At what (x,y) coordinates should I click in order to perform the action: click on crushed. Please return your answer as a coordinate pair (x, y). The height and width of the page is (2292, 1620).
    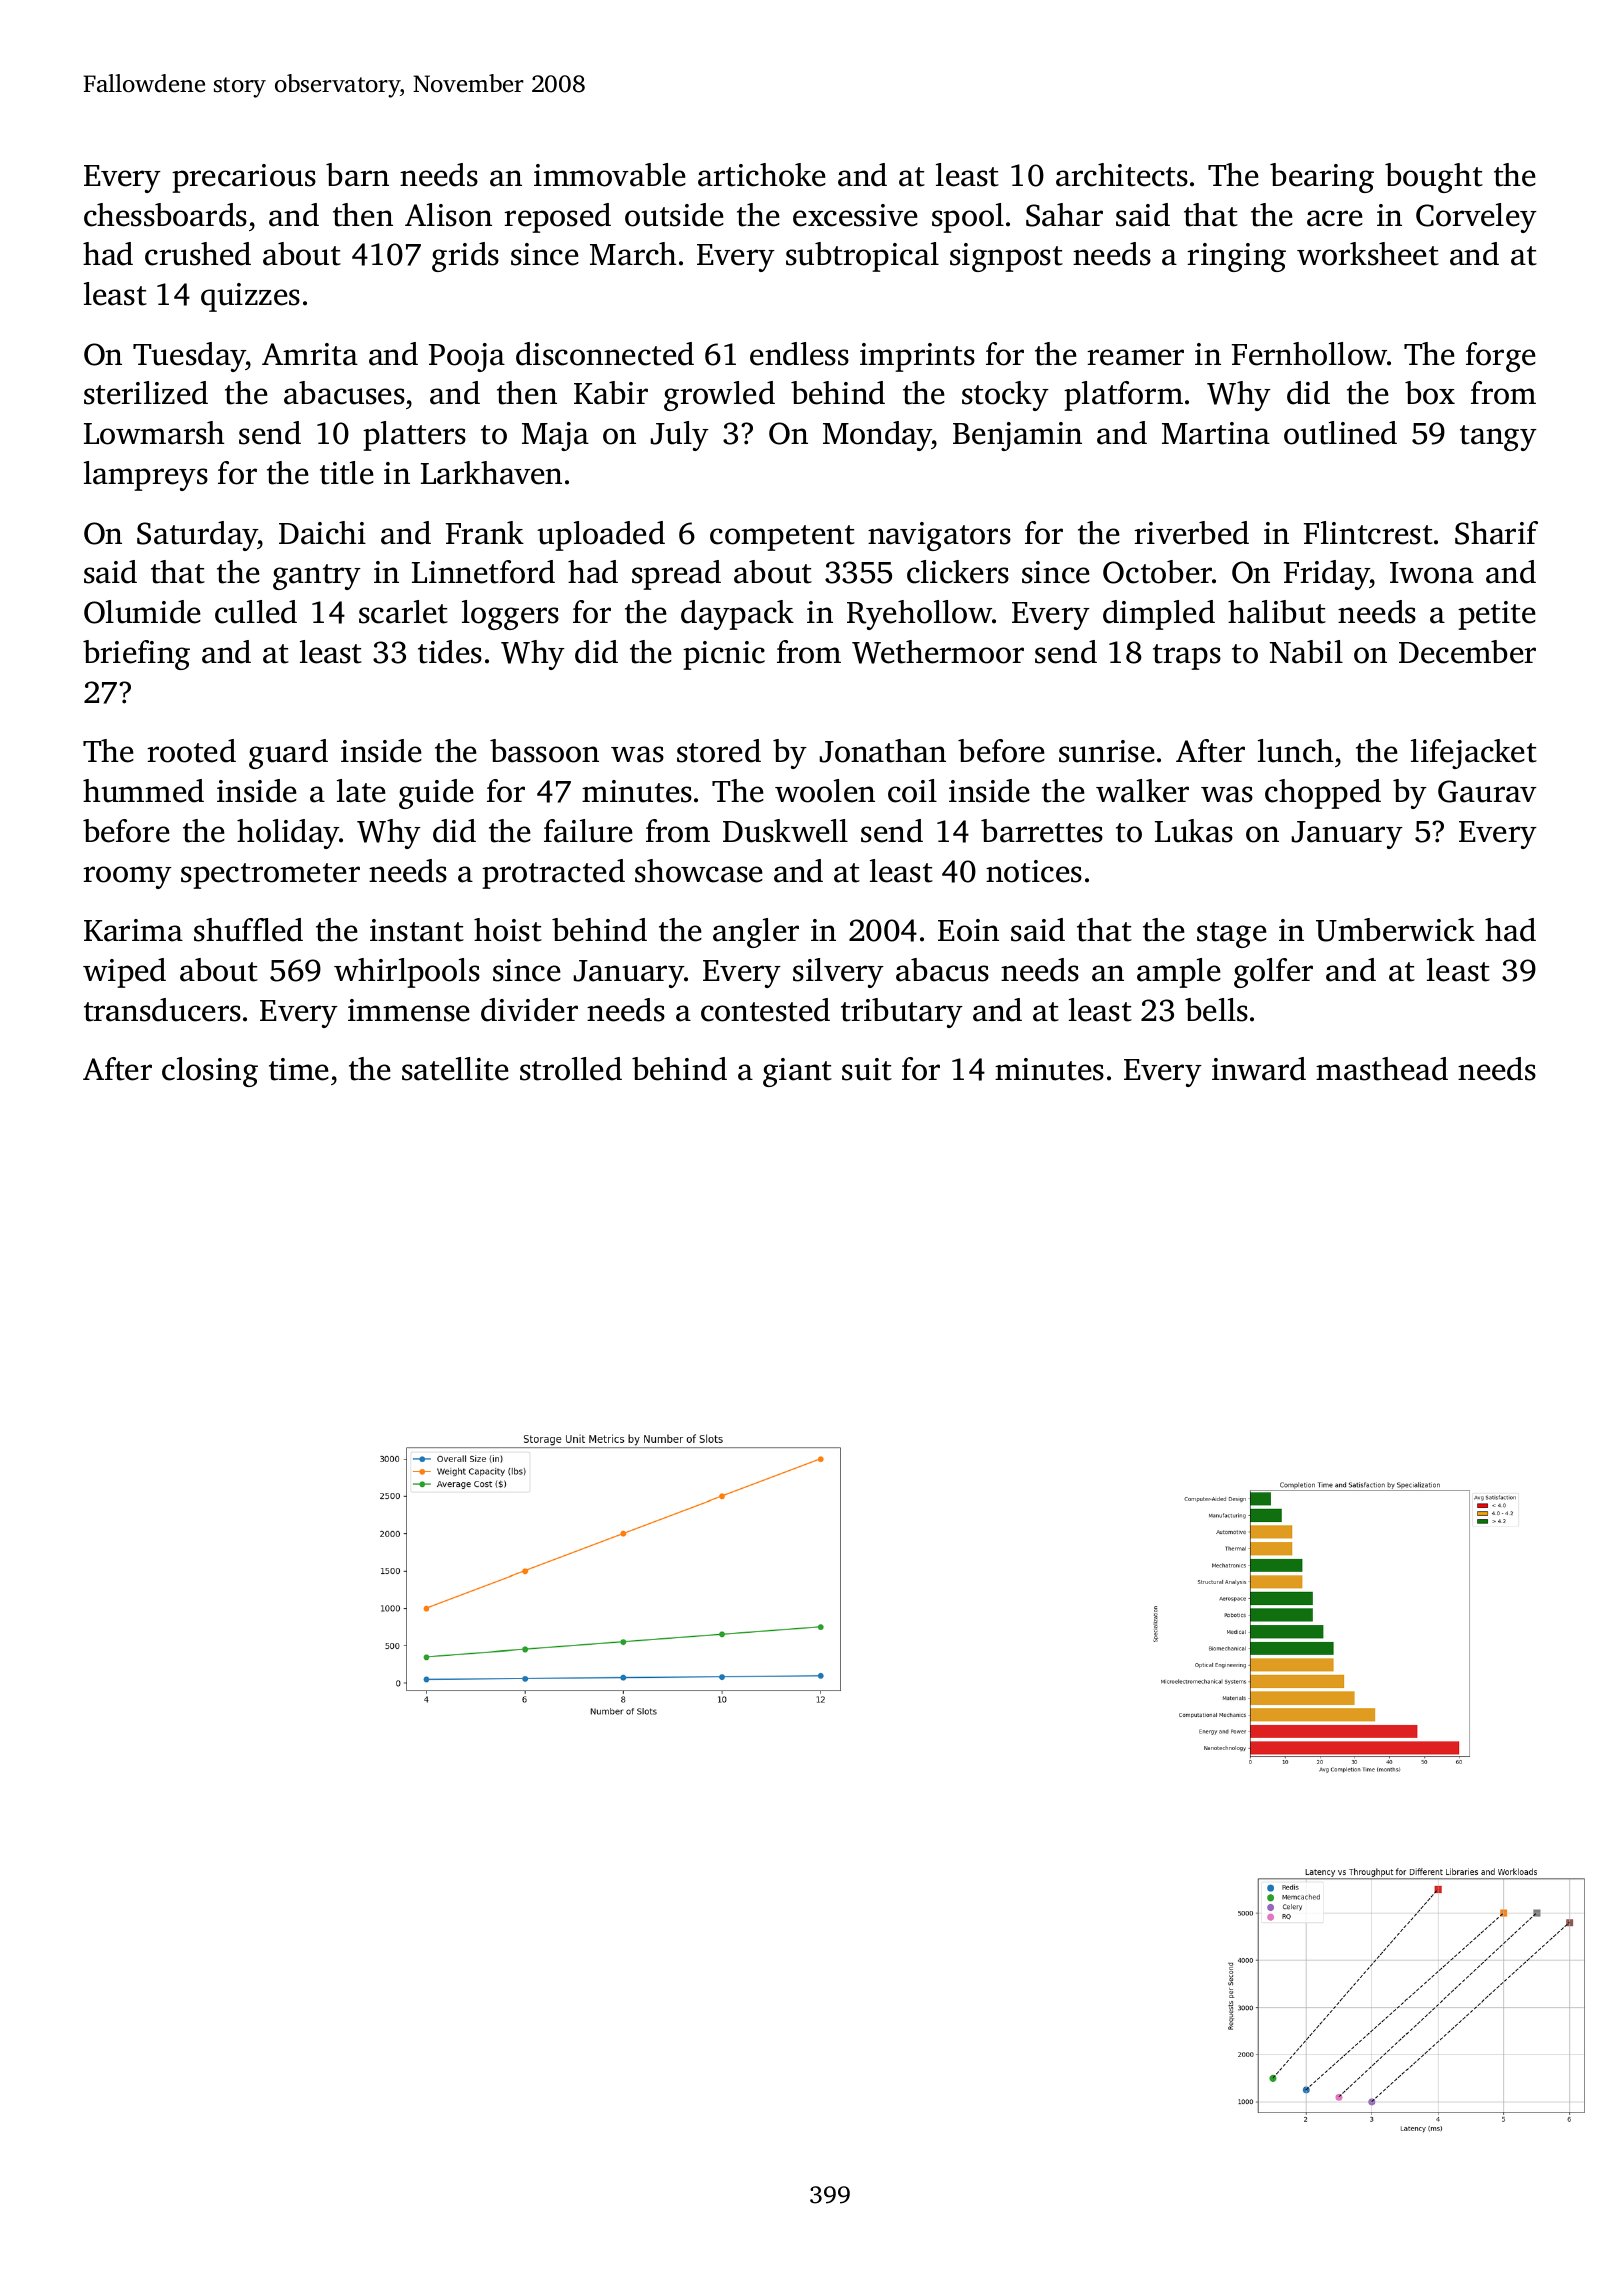
    Looking at the image, I should click on (198, 254).
